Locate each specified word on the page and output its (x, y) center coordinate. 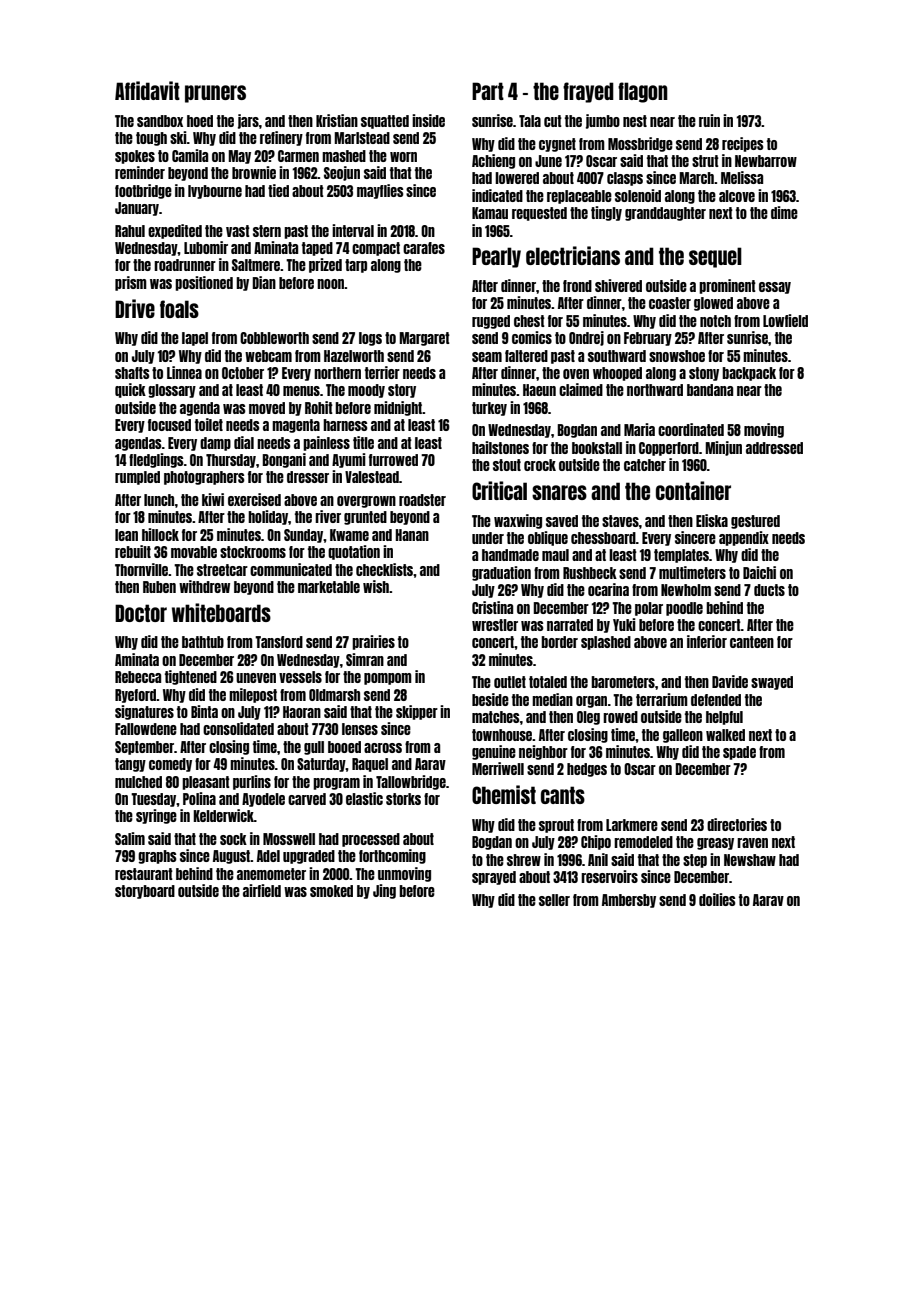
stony (704, 374)
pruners (215, 94)
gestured (755, 522)
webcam (268, 356)
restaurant (144, 874)
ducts (769, 590)
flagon (643, 92)
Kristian (337, 120)
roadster (422, 500)
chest (529, 321)
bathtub (203, 642)
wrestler (495, 625)
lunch (159, 500)
